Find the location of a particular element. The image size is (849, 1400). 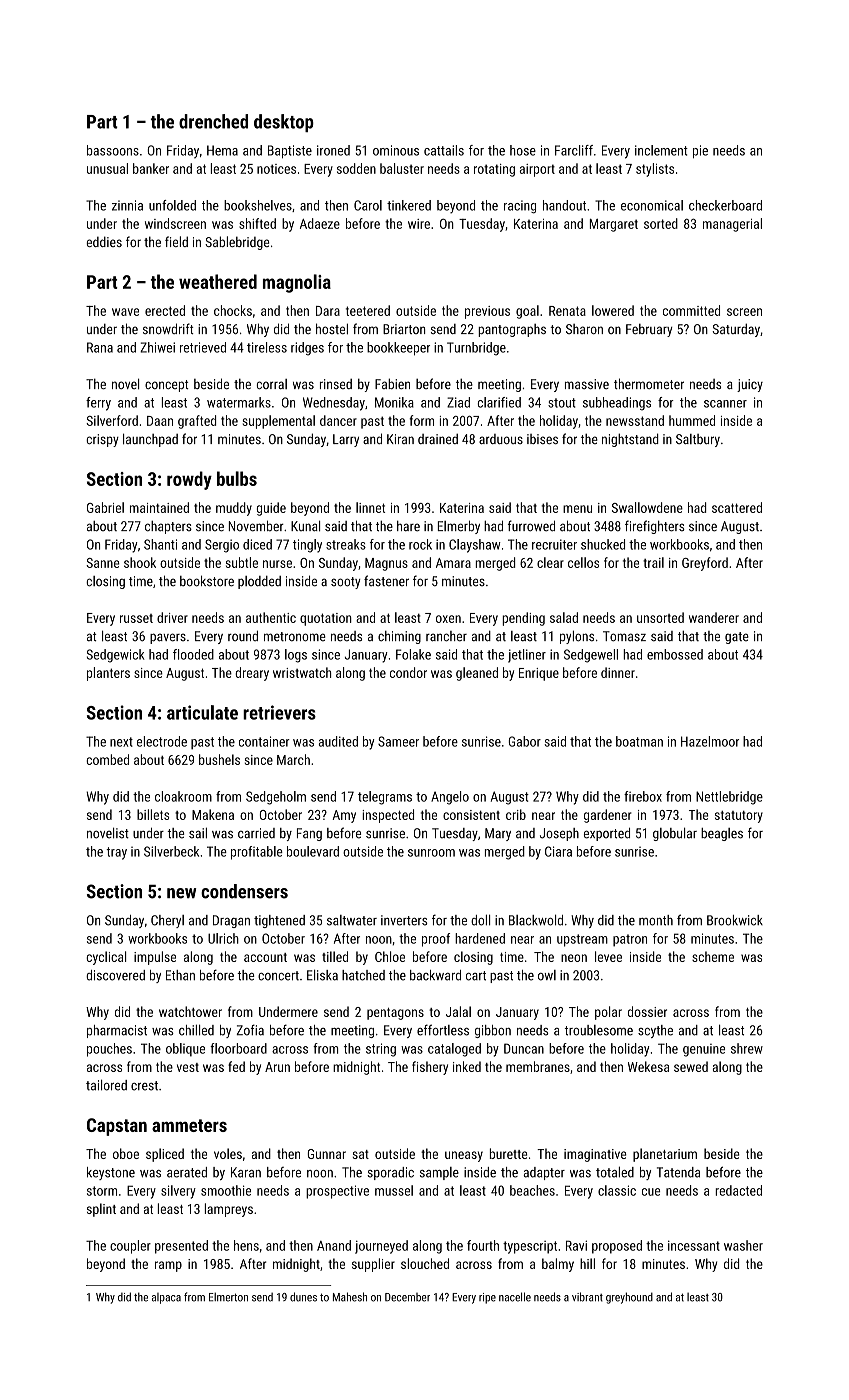

Silverford is located at coordinates (112, 420).
